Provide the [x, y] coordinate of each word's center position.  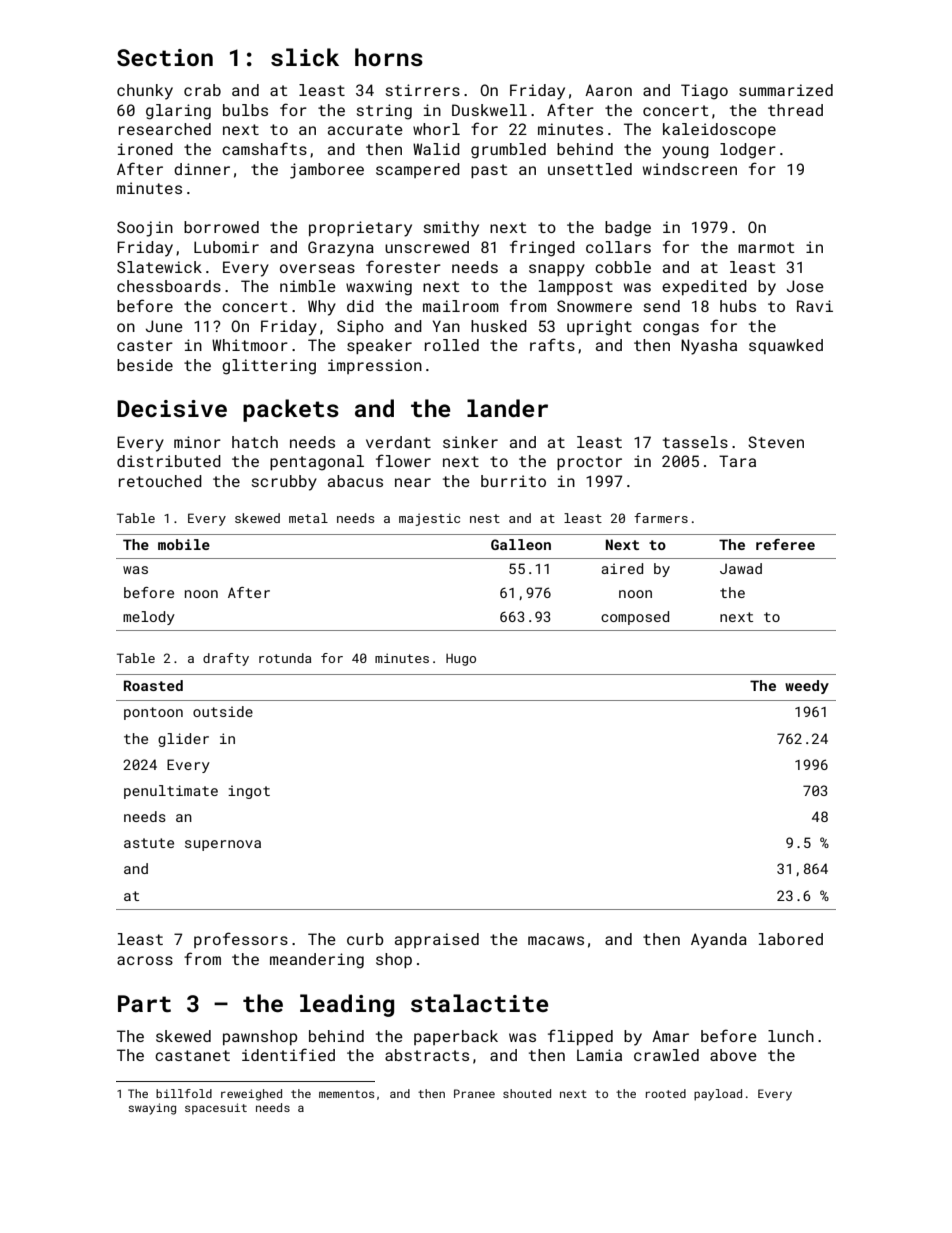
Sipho [360, 327]
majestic [429, 519]
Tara [737, 461]
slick [305, 57]
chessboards [169, 286]
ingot [249, 792]
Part [144, 1003]
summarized [786, 90]
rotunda [285, 658]
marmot [766, 247]
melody [149, 618]
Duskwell [489, 110]
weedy [807, 687]
